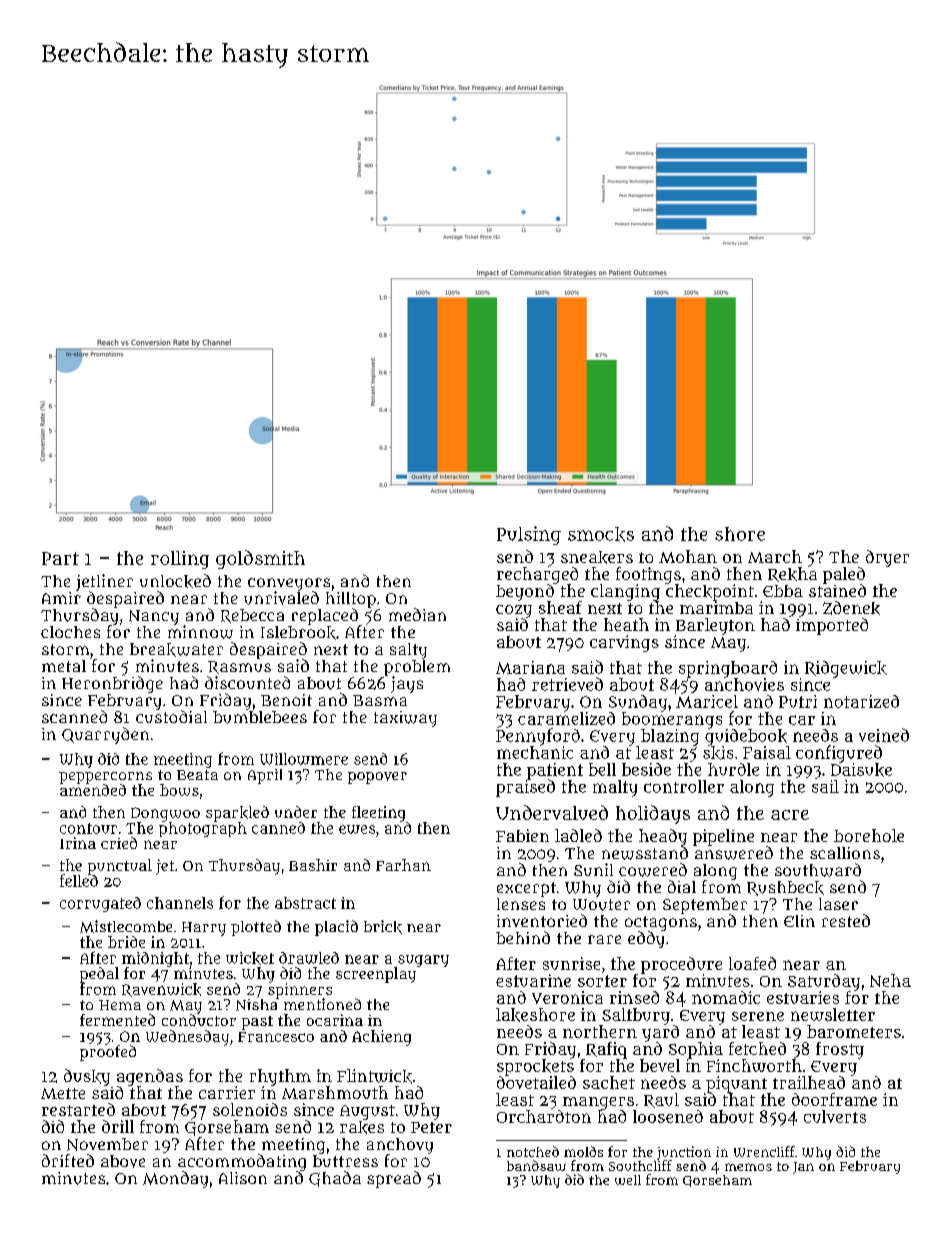 This page has width=952, height=1233. I want to click on configured, so click(839, 754).
